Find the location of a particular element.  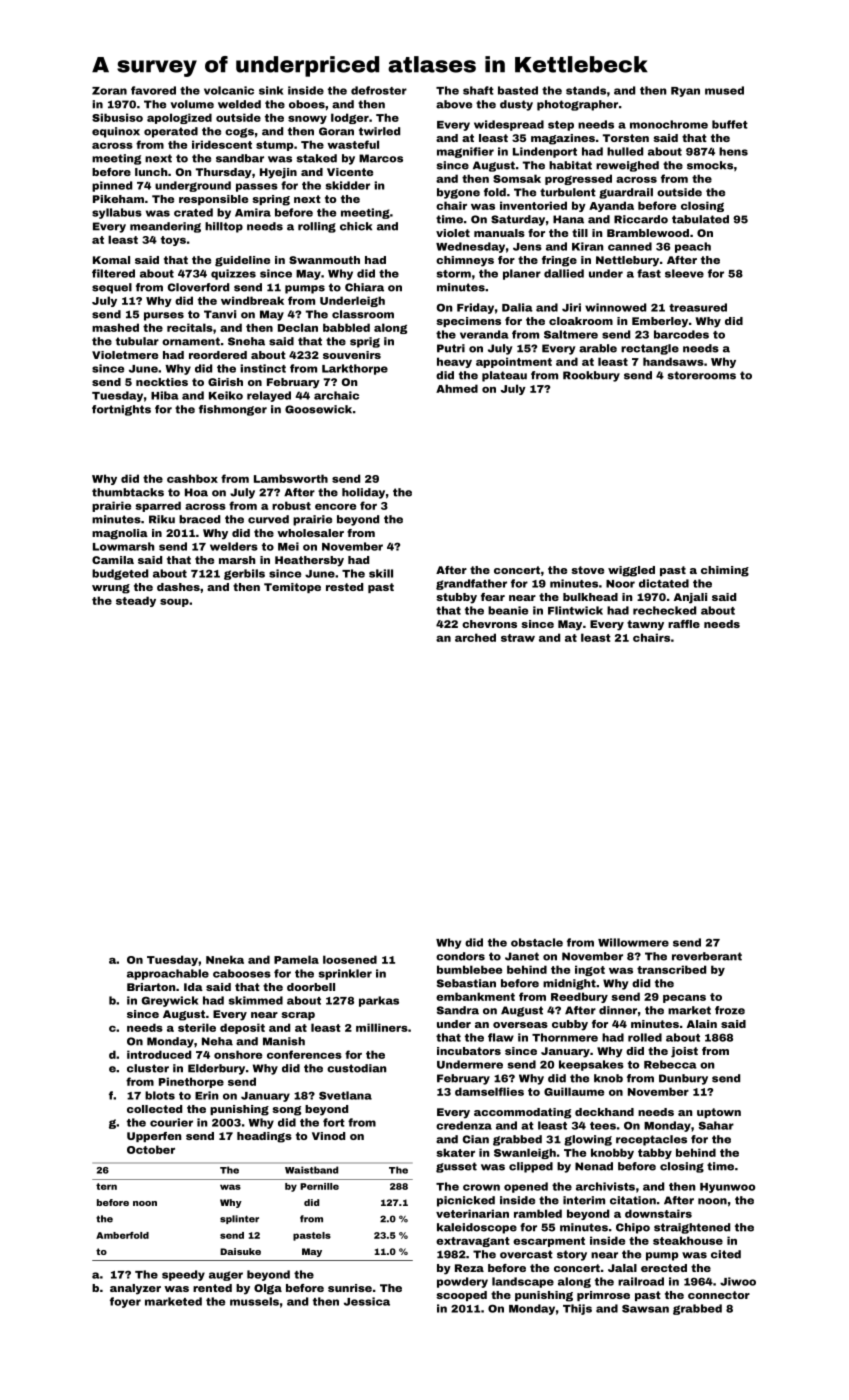

mussels is located at coordinates (254, 1301).
